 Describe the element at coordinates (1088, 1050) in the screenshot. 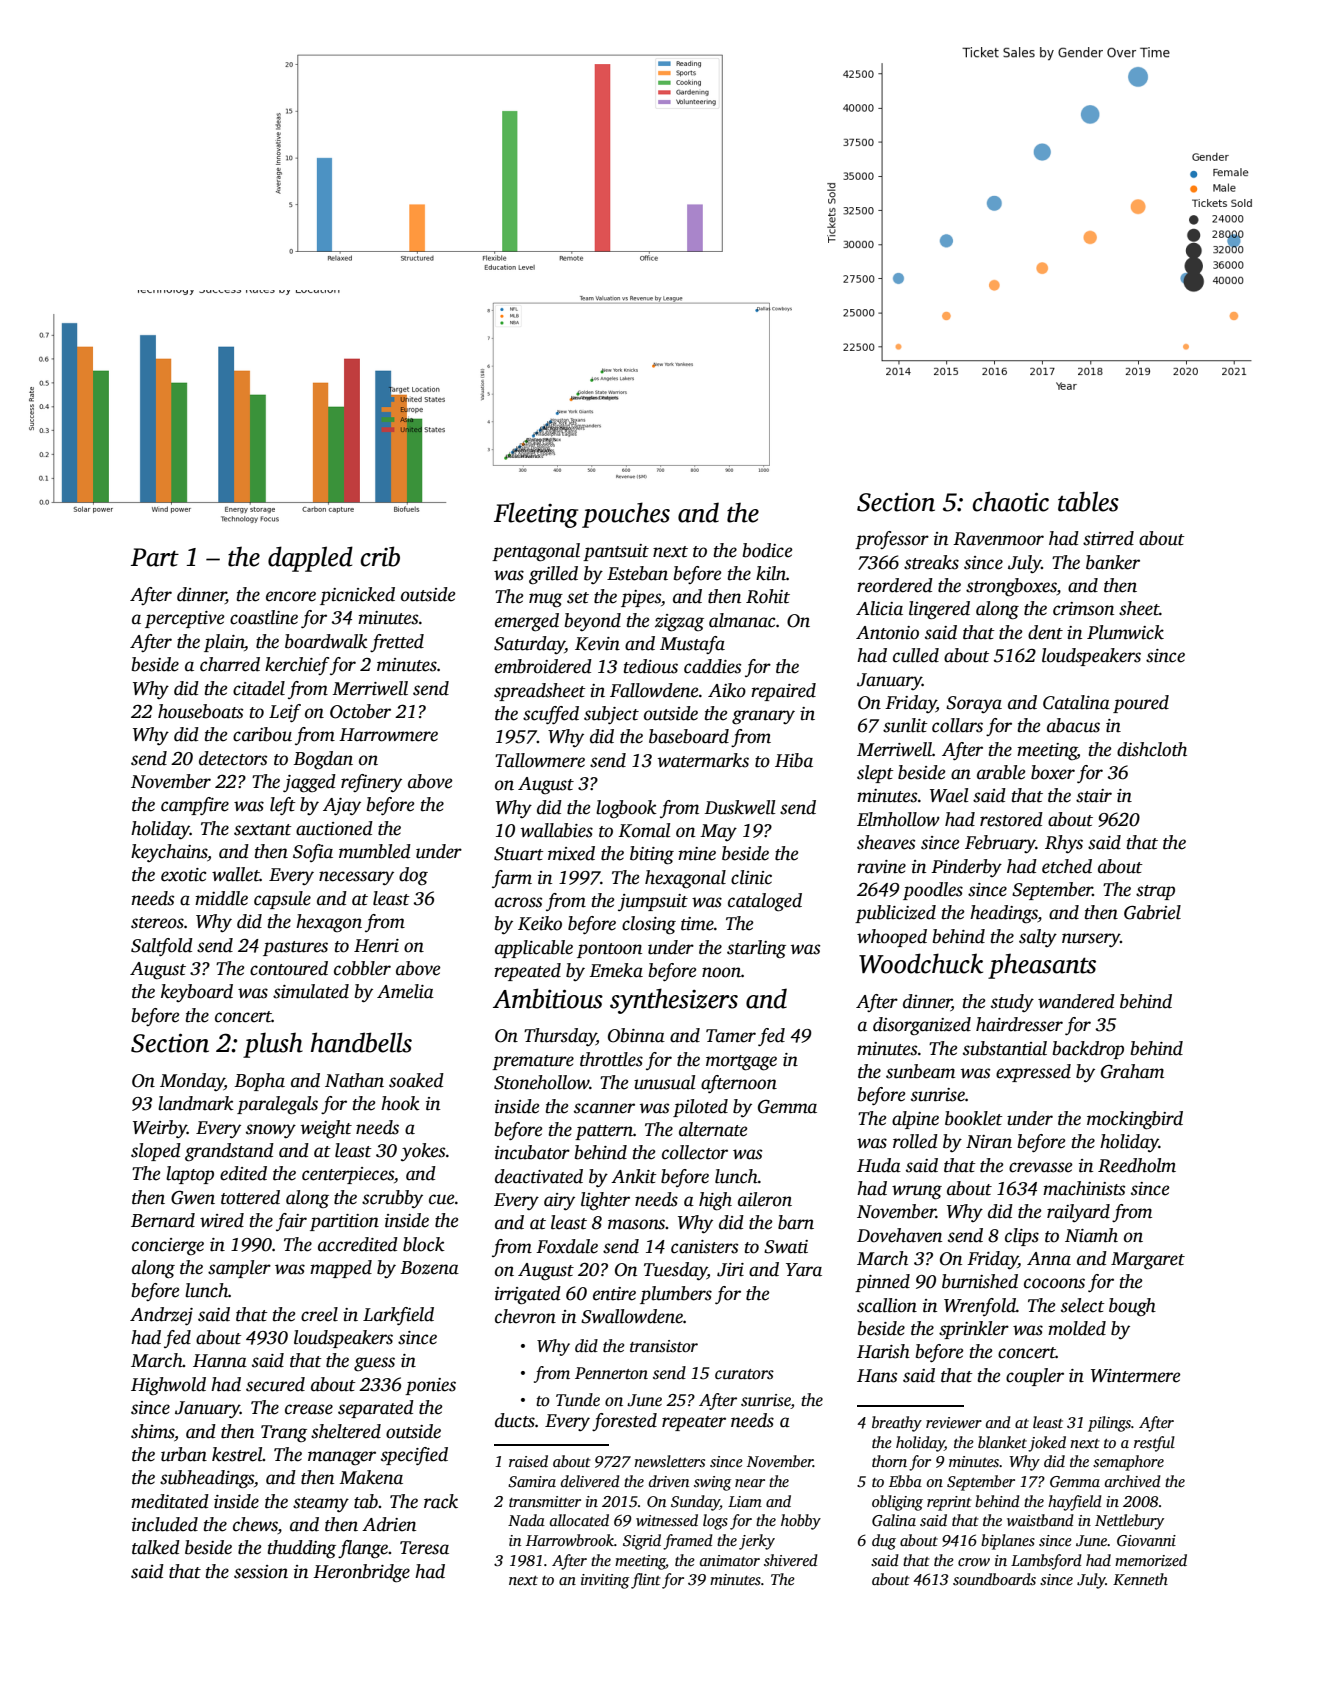

I see `backdrop` at that location.
